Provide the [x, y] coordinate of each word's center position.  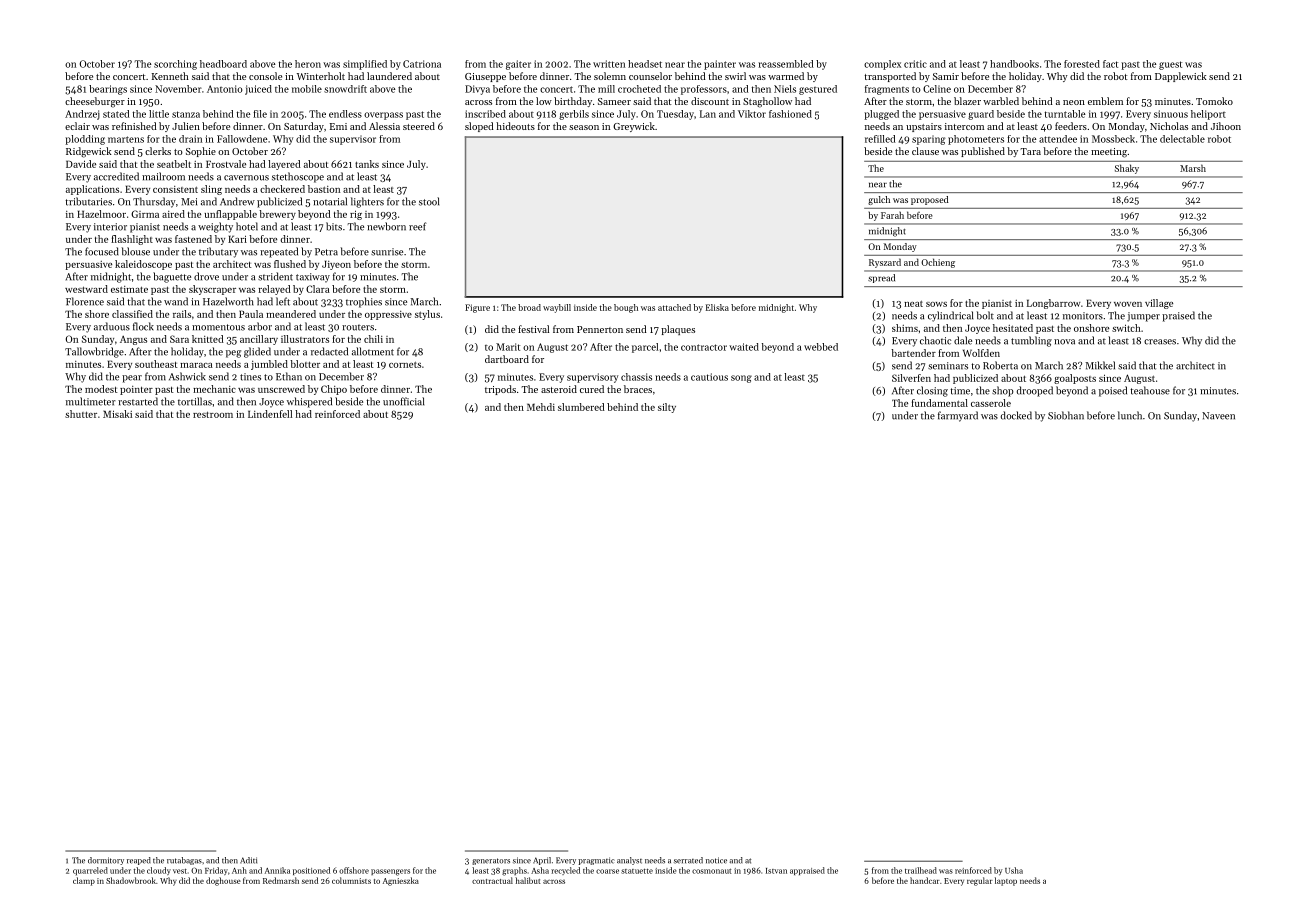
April [542, 861]
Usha [1014, 870]
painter [720, 65]
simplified [365, 65]
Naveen [1218, 416]
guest [1170, 65]
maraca [196, 365]
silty [667, 408]
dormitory [106, 861]
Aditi [248, 860]
